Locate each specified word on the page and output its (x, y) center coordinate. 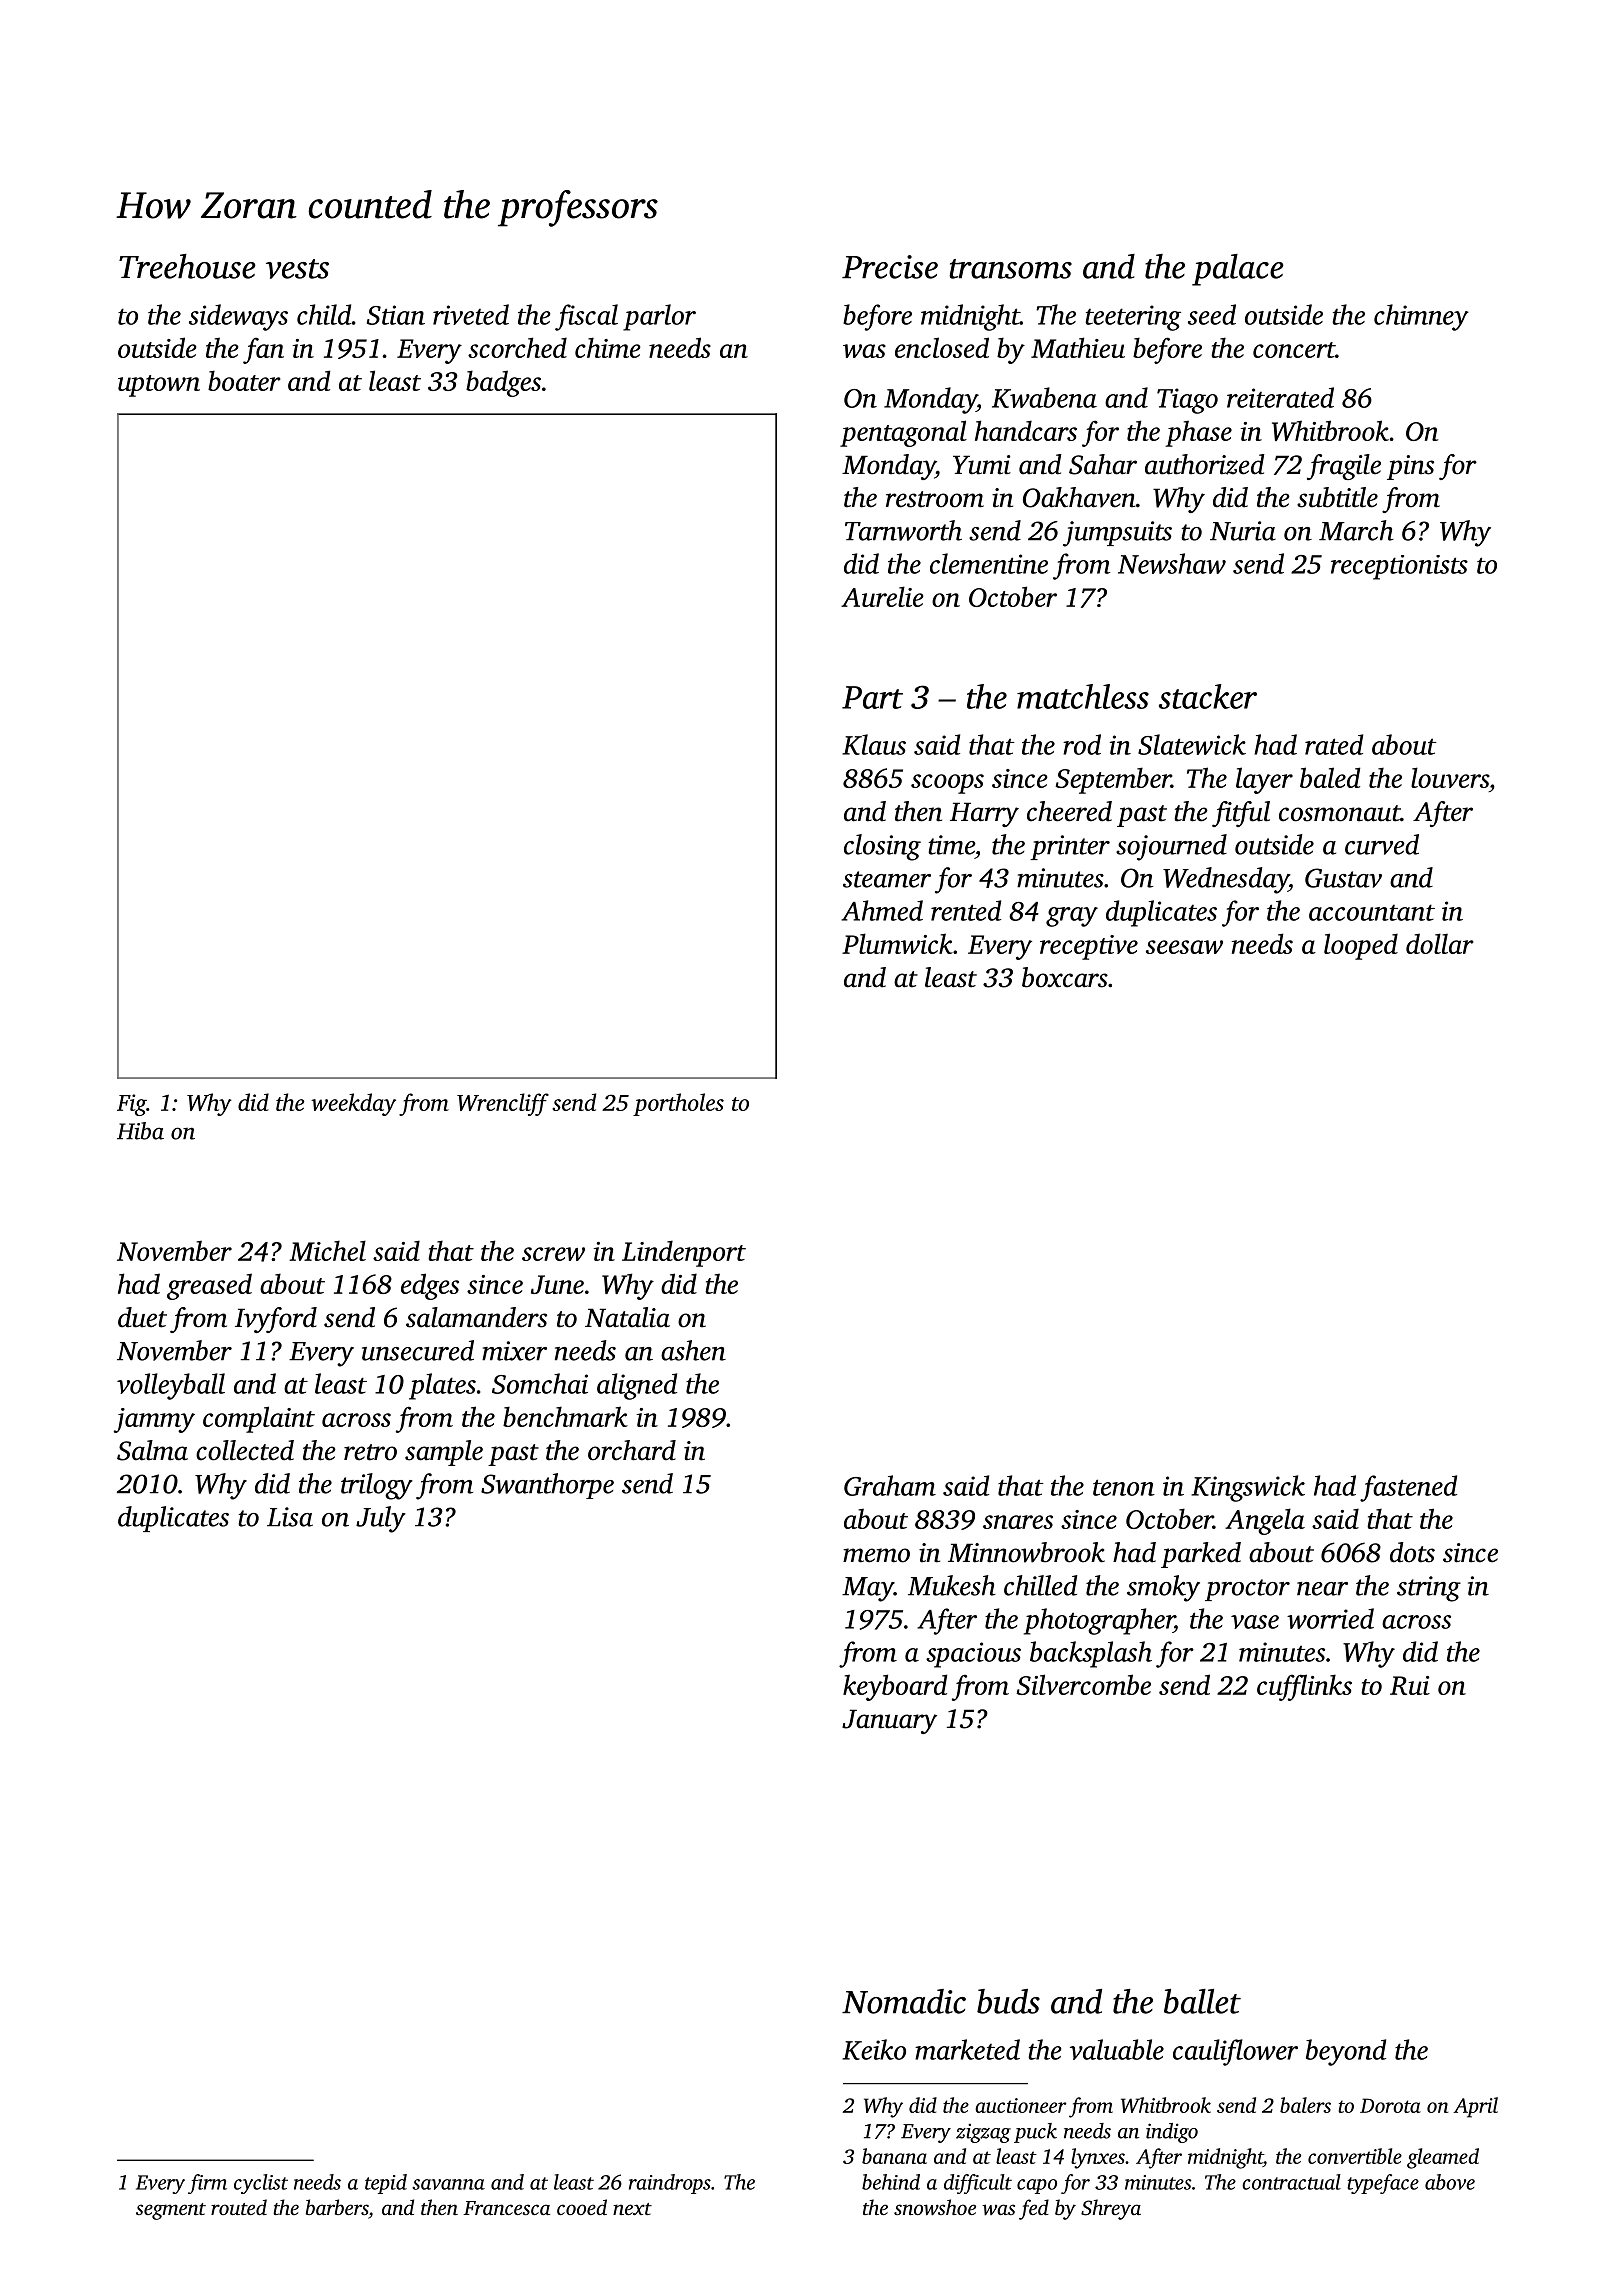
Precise (890, 267)
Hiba (140, 1131)
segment (171, 2211)
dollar (1440, 943)
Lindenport (684, 1253)
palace (1238, 270)
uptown (159, 386)
